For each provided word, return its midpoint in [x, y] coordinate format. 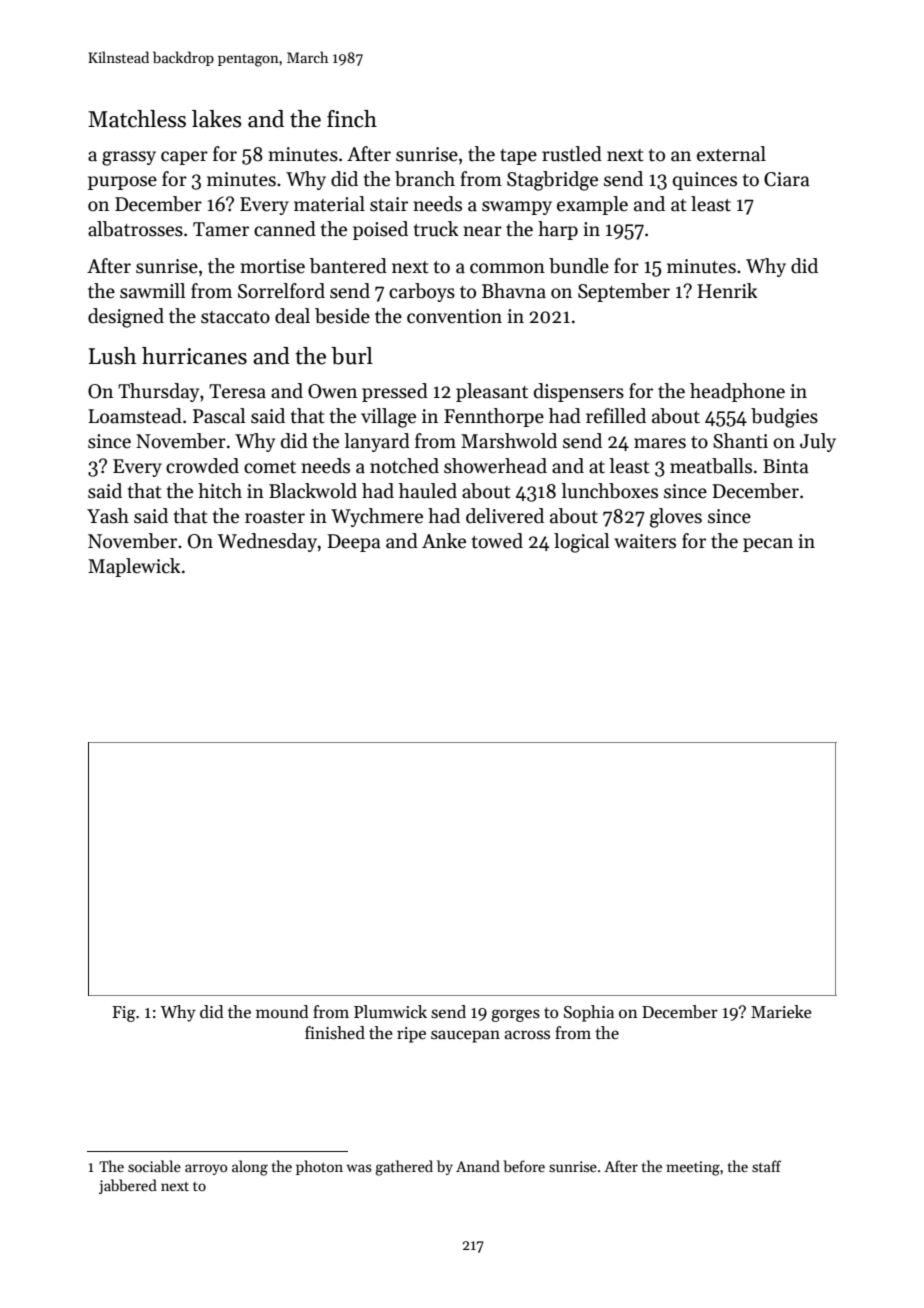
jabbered [128, 1186]
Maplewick [134, 567]
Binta [786, 466]
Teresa [237, 391]
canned [285, 229]
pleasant [492, 392]
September [624, 292]
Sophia [589, 1013]
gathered [404, 1168]
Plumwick [390, 1012]
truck [436, 229]
